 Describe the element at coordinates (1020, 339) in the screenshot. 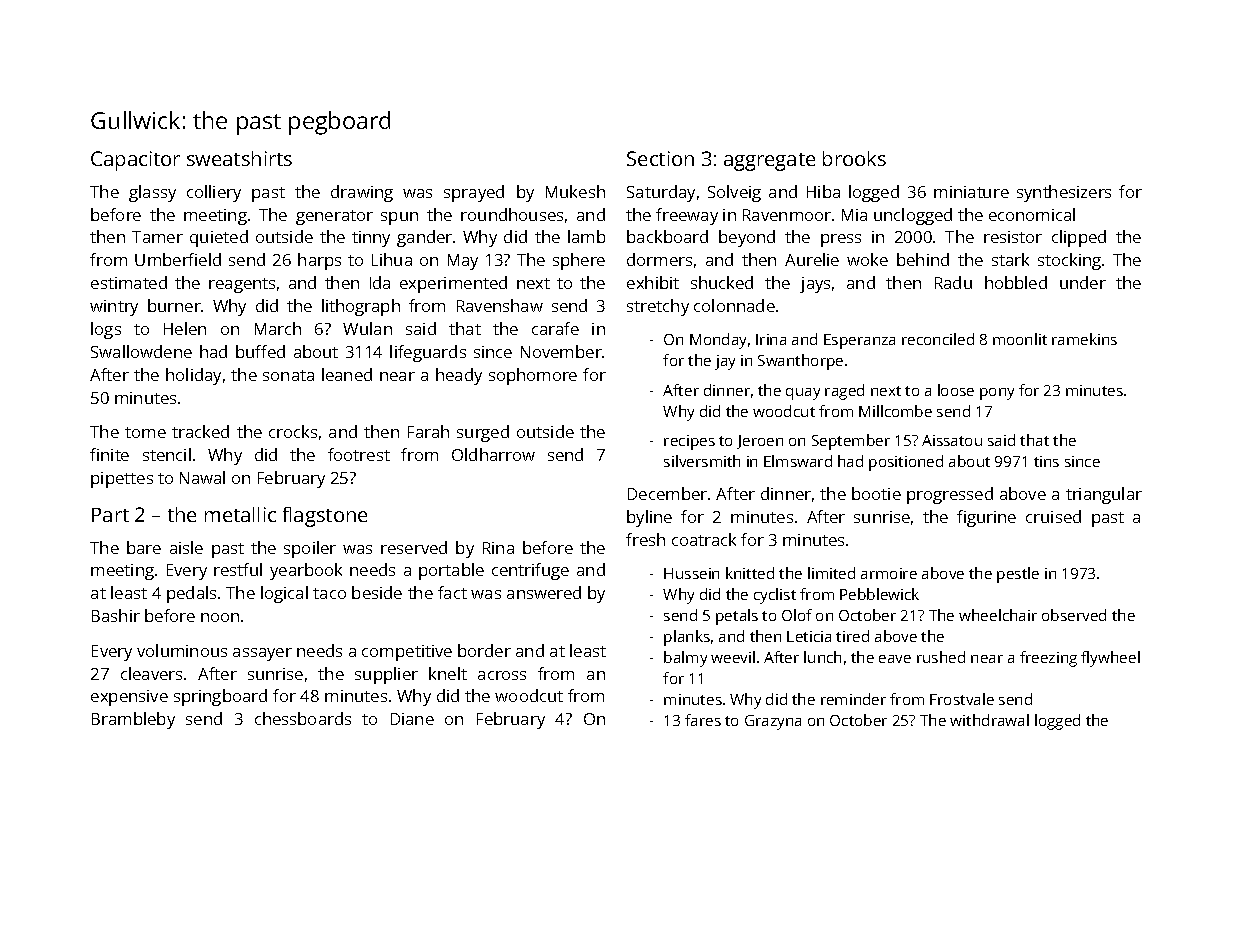

I see `moonlit` at that location.
